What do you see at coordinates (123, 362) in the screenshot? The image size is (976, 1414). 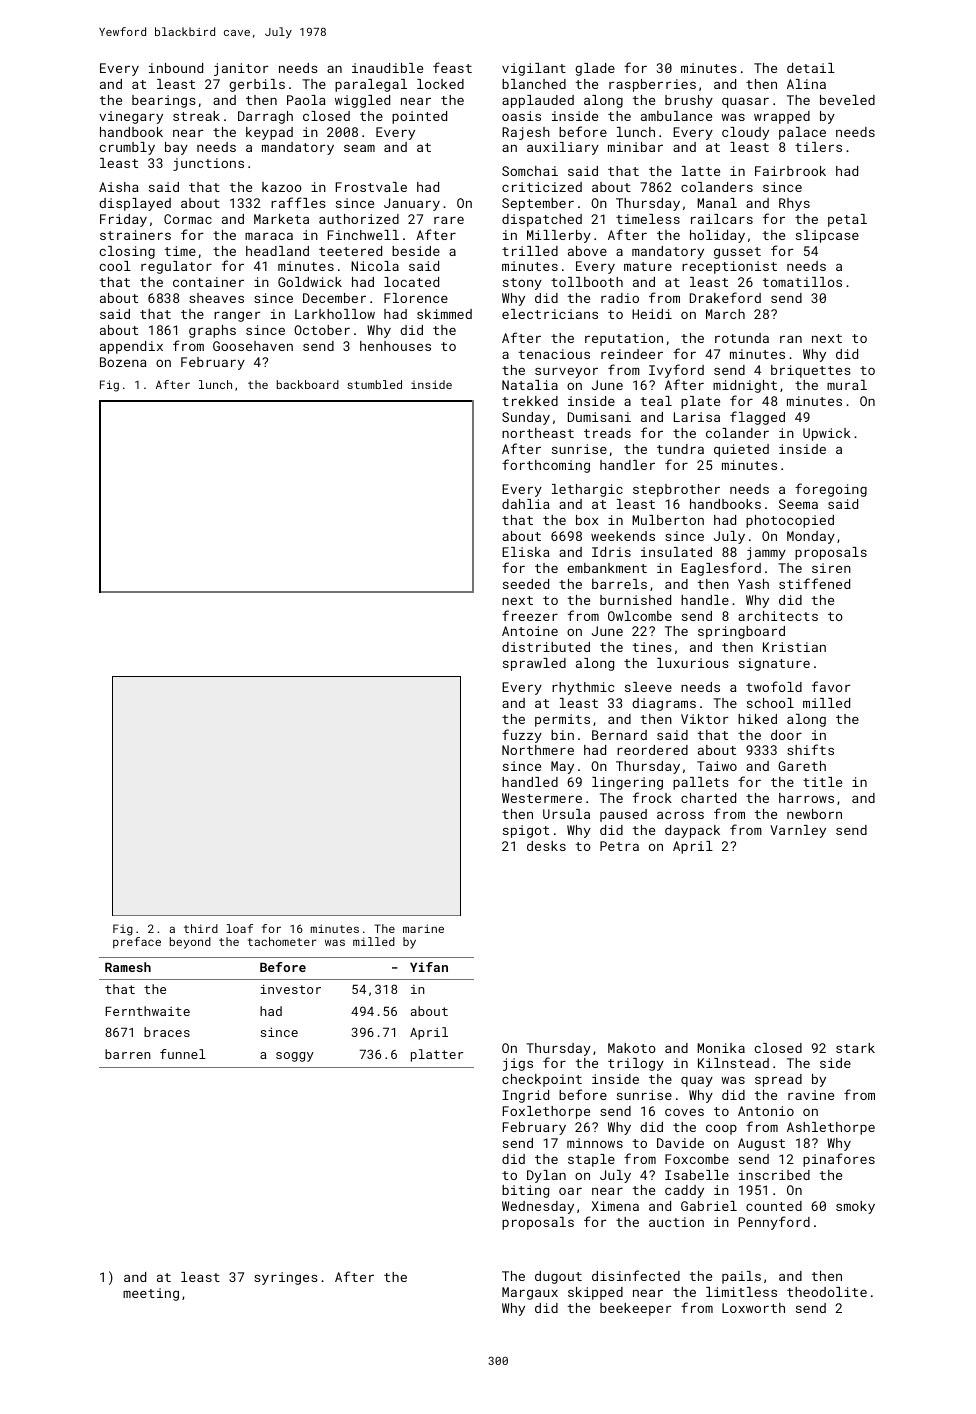 I see `Bozena` at bounding box center [123, 362].
